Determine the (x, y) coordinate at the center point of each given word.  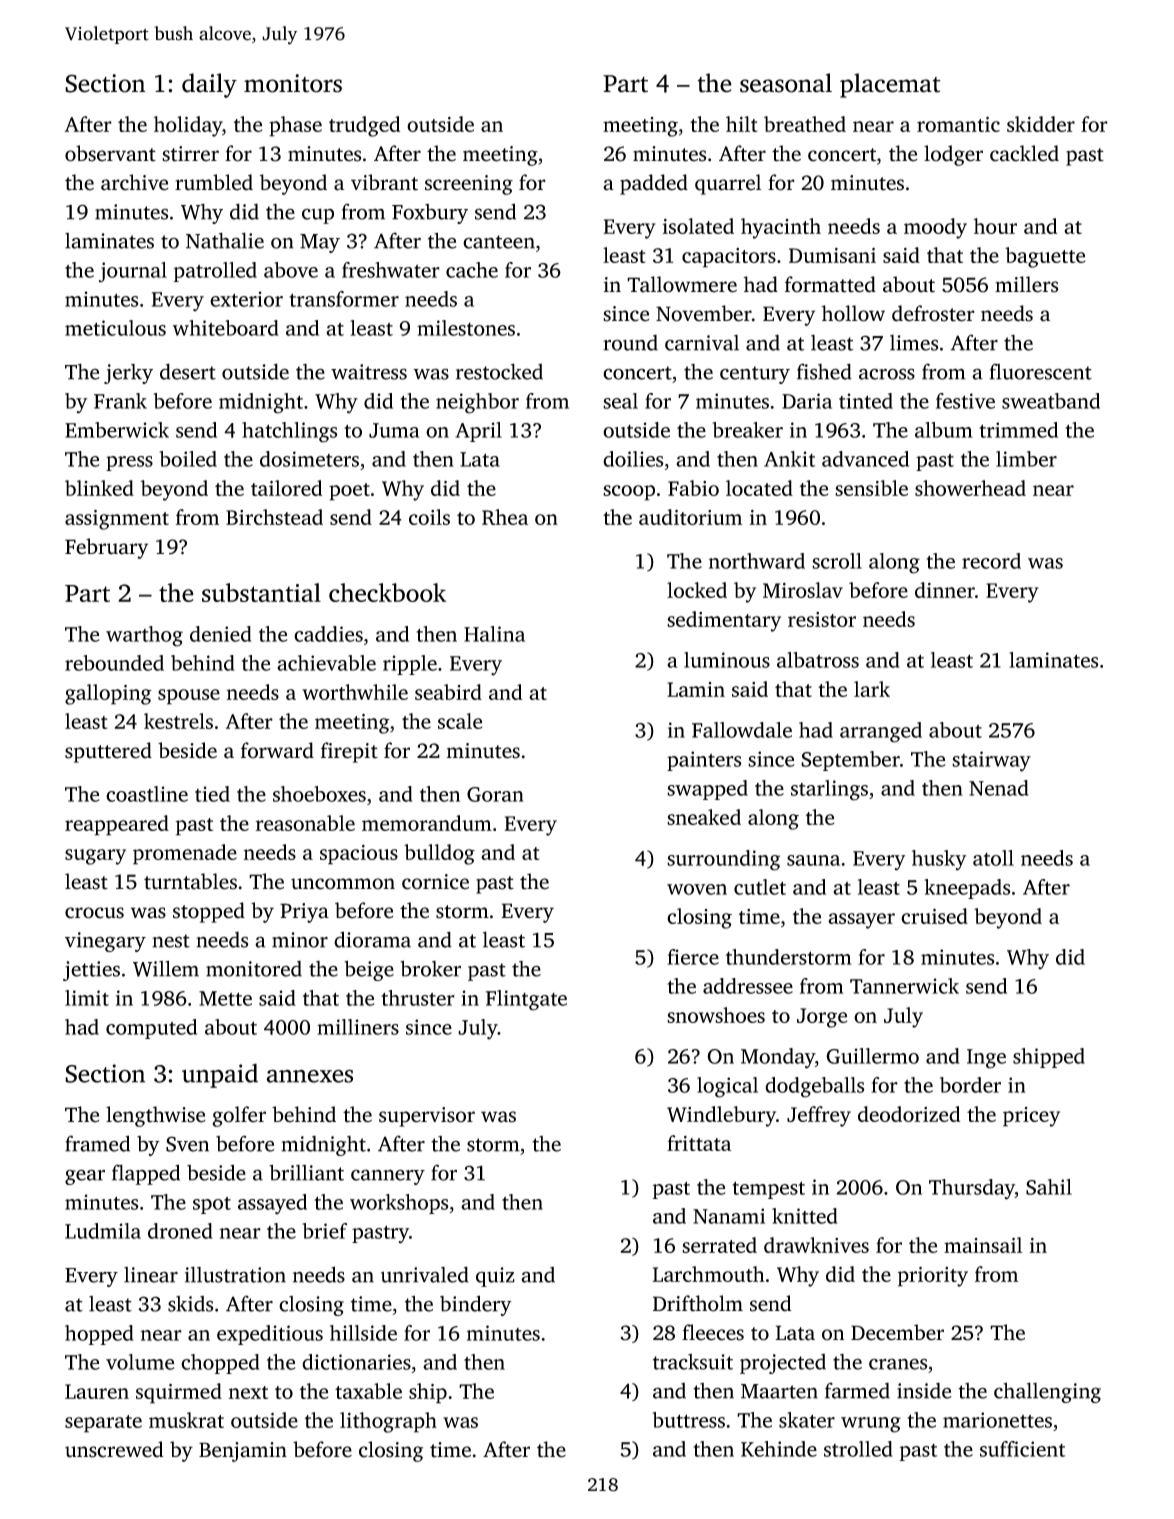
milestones (466, 328)
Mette (225, 998)
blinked (99, 488)
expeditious (270, 1335)
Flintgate (526, 1000)
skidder (1041, 124)
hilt (742, 124)
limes (914, 343)
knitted (805, 1216)
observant (110, 153)
